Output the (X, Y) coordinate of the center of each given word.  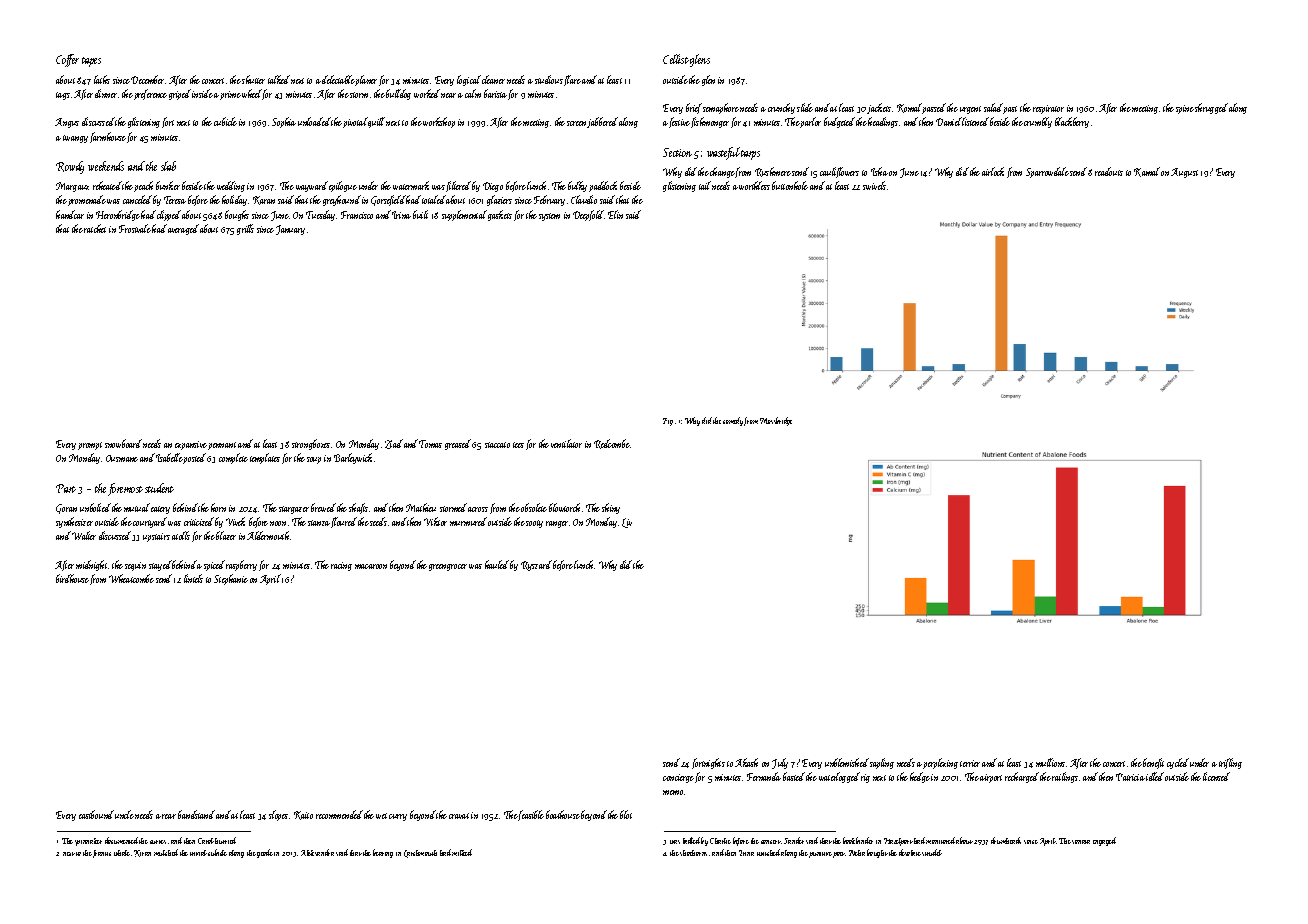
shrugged (1211, 108)
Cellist (676, 59)
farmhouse (108, 137)
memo (673, 792)
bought (877, 853)
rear (169, 816)
